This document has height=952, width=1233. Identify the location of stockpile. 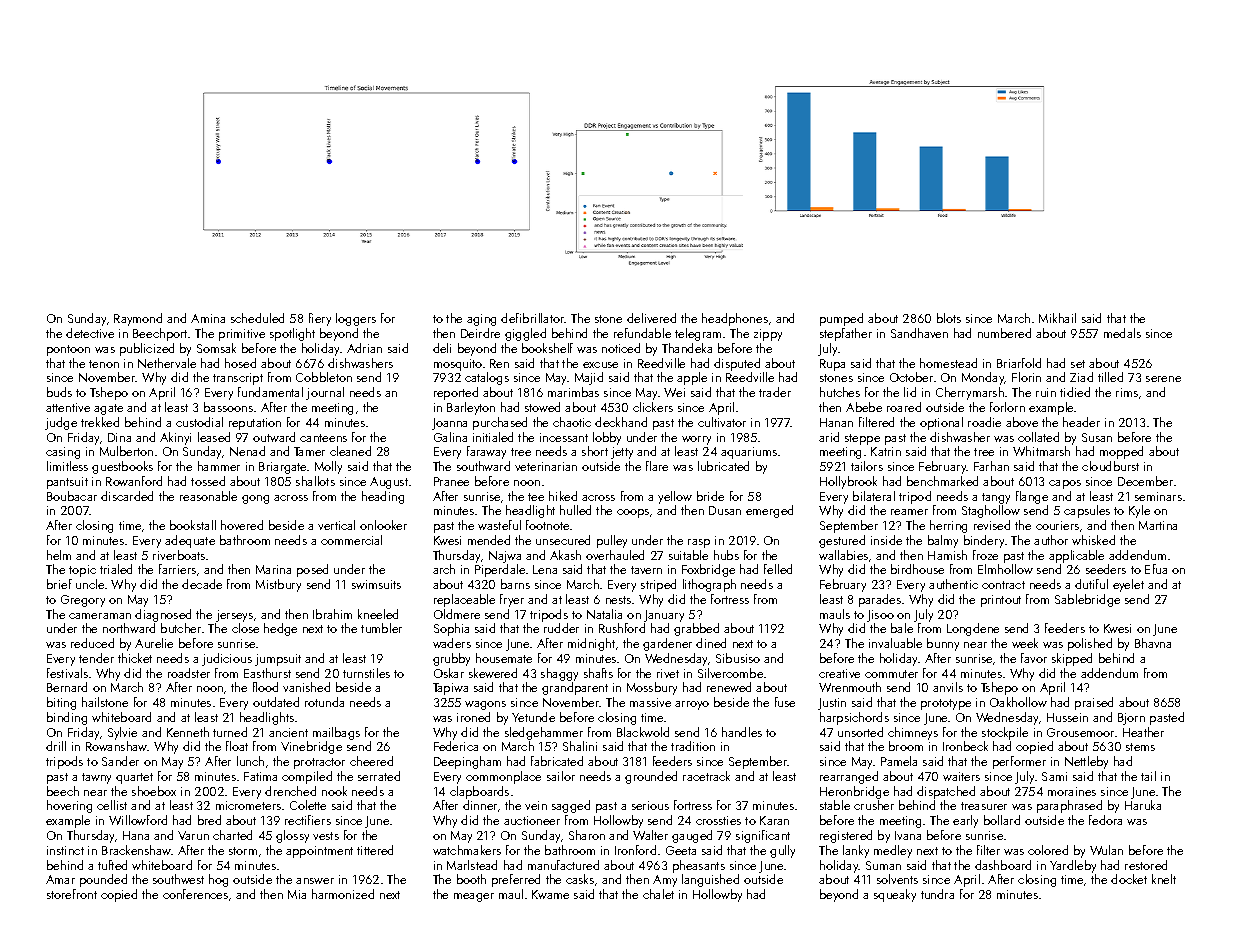
(1005, 733).
